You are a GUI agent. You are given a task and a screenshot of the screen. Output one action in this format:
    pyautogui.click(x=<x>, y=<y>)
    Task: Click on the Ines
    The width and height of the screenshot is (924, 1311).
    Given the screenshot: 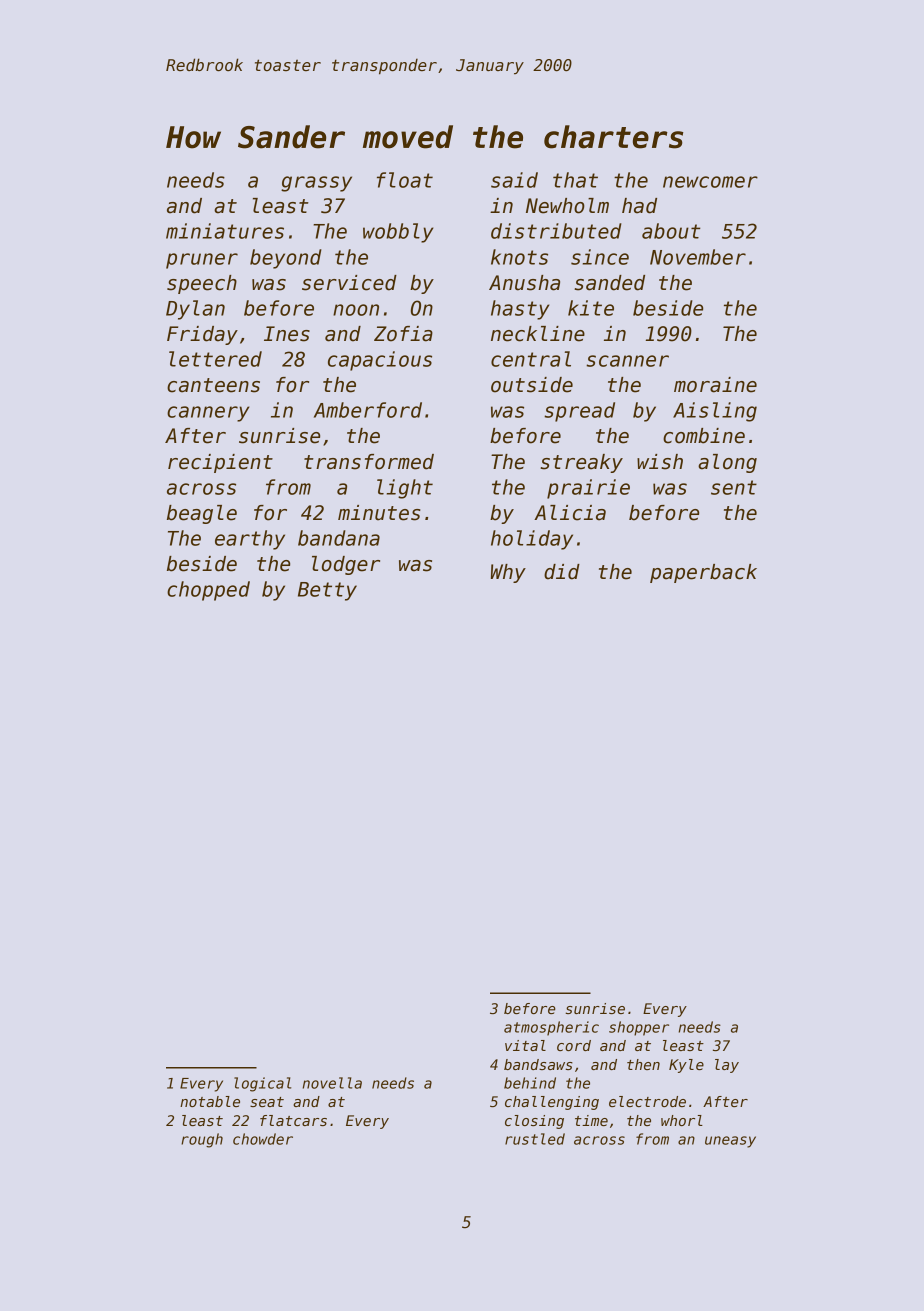 What is the action you would take?
    pyautogui.click(x=287, y=334)
